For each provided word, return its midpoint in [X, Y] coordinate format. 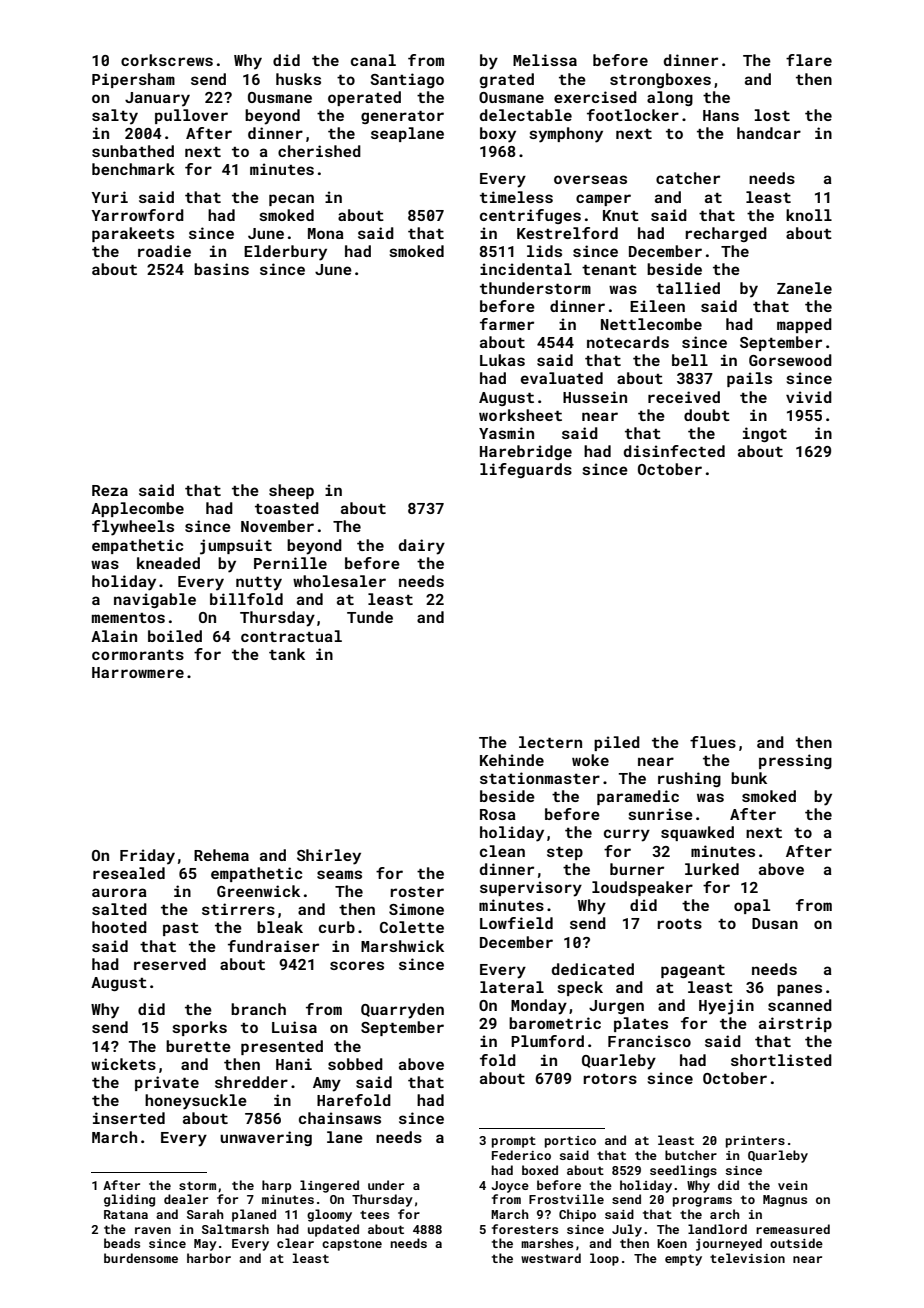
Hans [721, 115]
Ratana [126, 1214]
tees [374, 1214]
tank [287, 654]
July [627, 1230]
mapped [804, 325]
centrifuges [530, 216]
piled [617, 743]
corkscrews [167, 60]
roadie [164, 251]
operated [364, 98]
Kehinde [512, 760]
